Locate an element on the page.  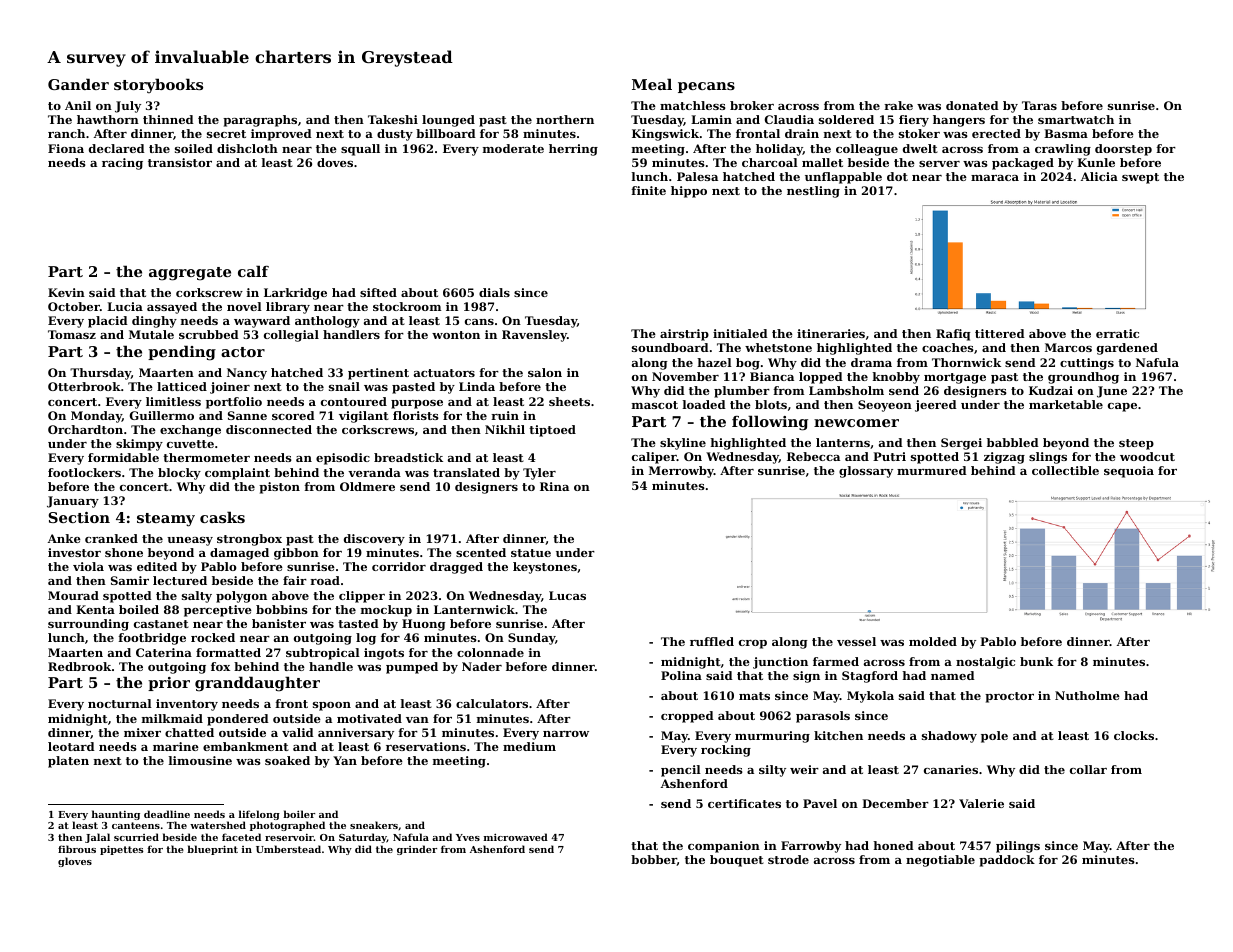
paddock is located at coordinates (1007, 861).
